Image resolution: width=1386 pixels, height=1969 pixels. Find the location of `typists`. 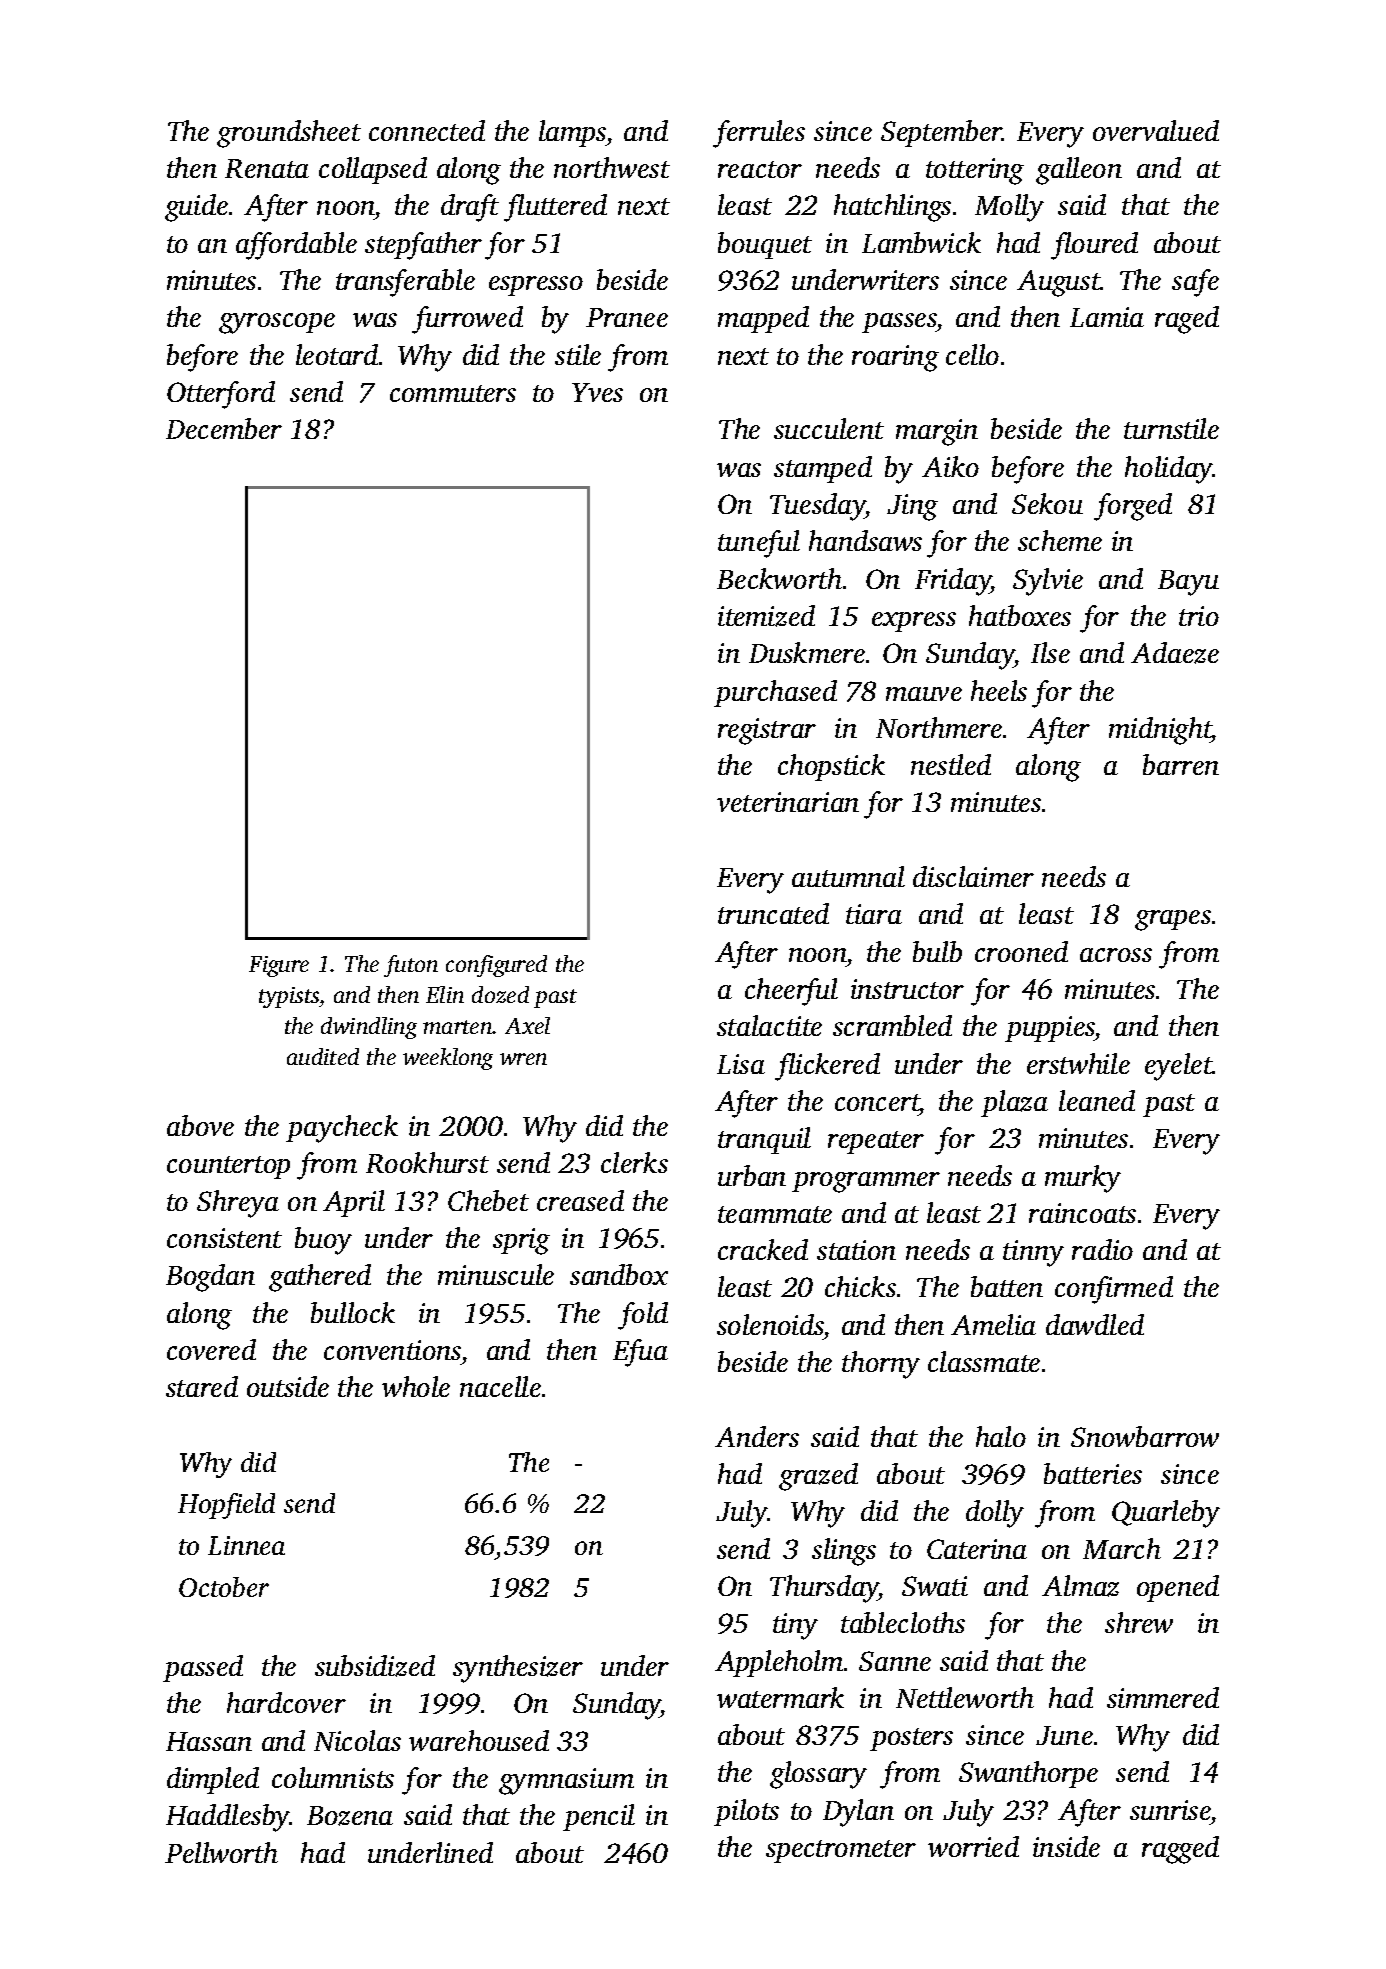

typists is located at coordinates (289, 997).
